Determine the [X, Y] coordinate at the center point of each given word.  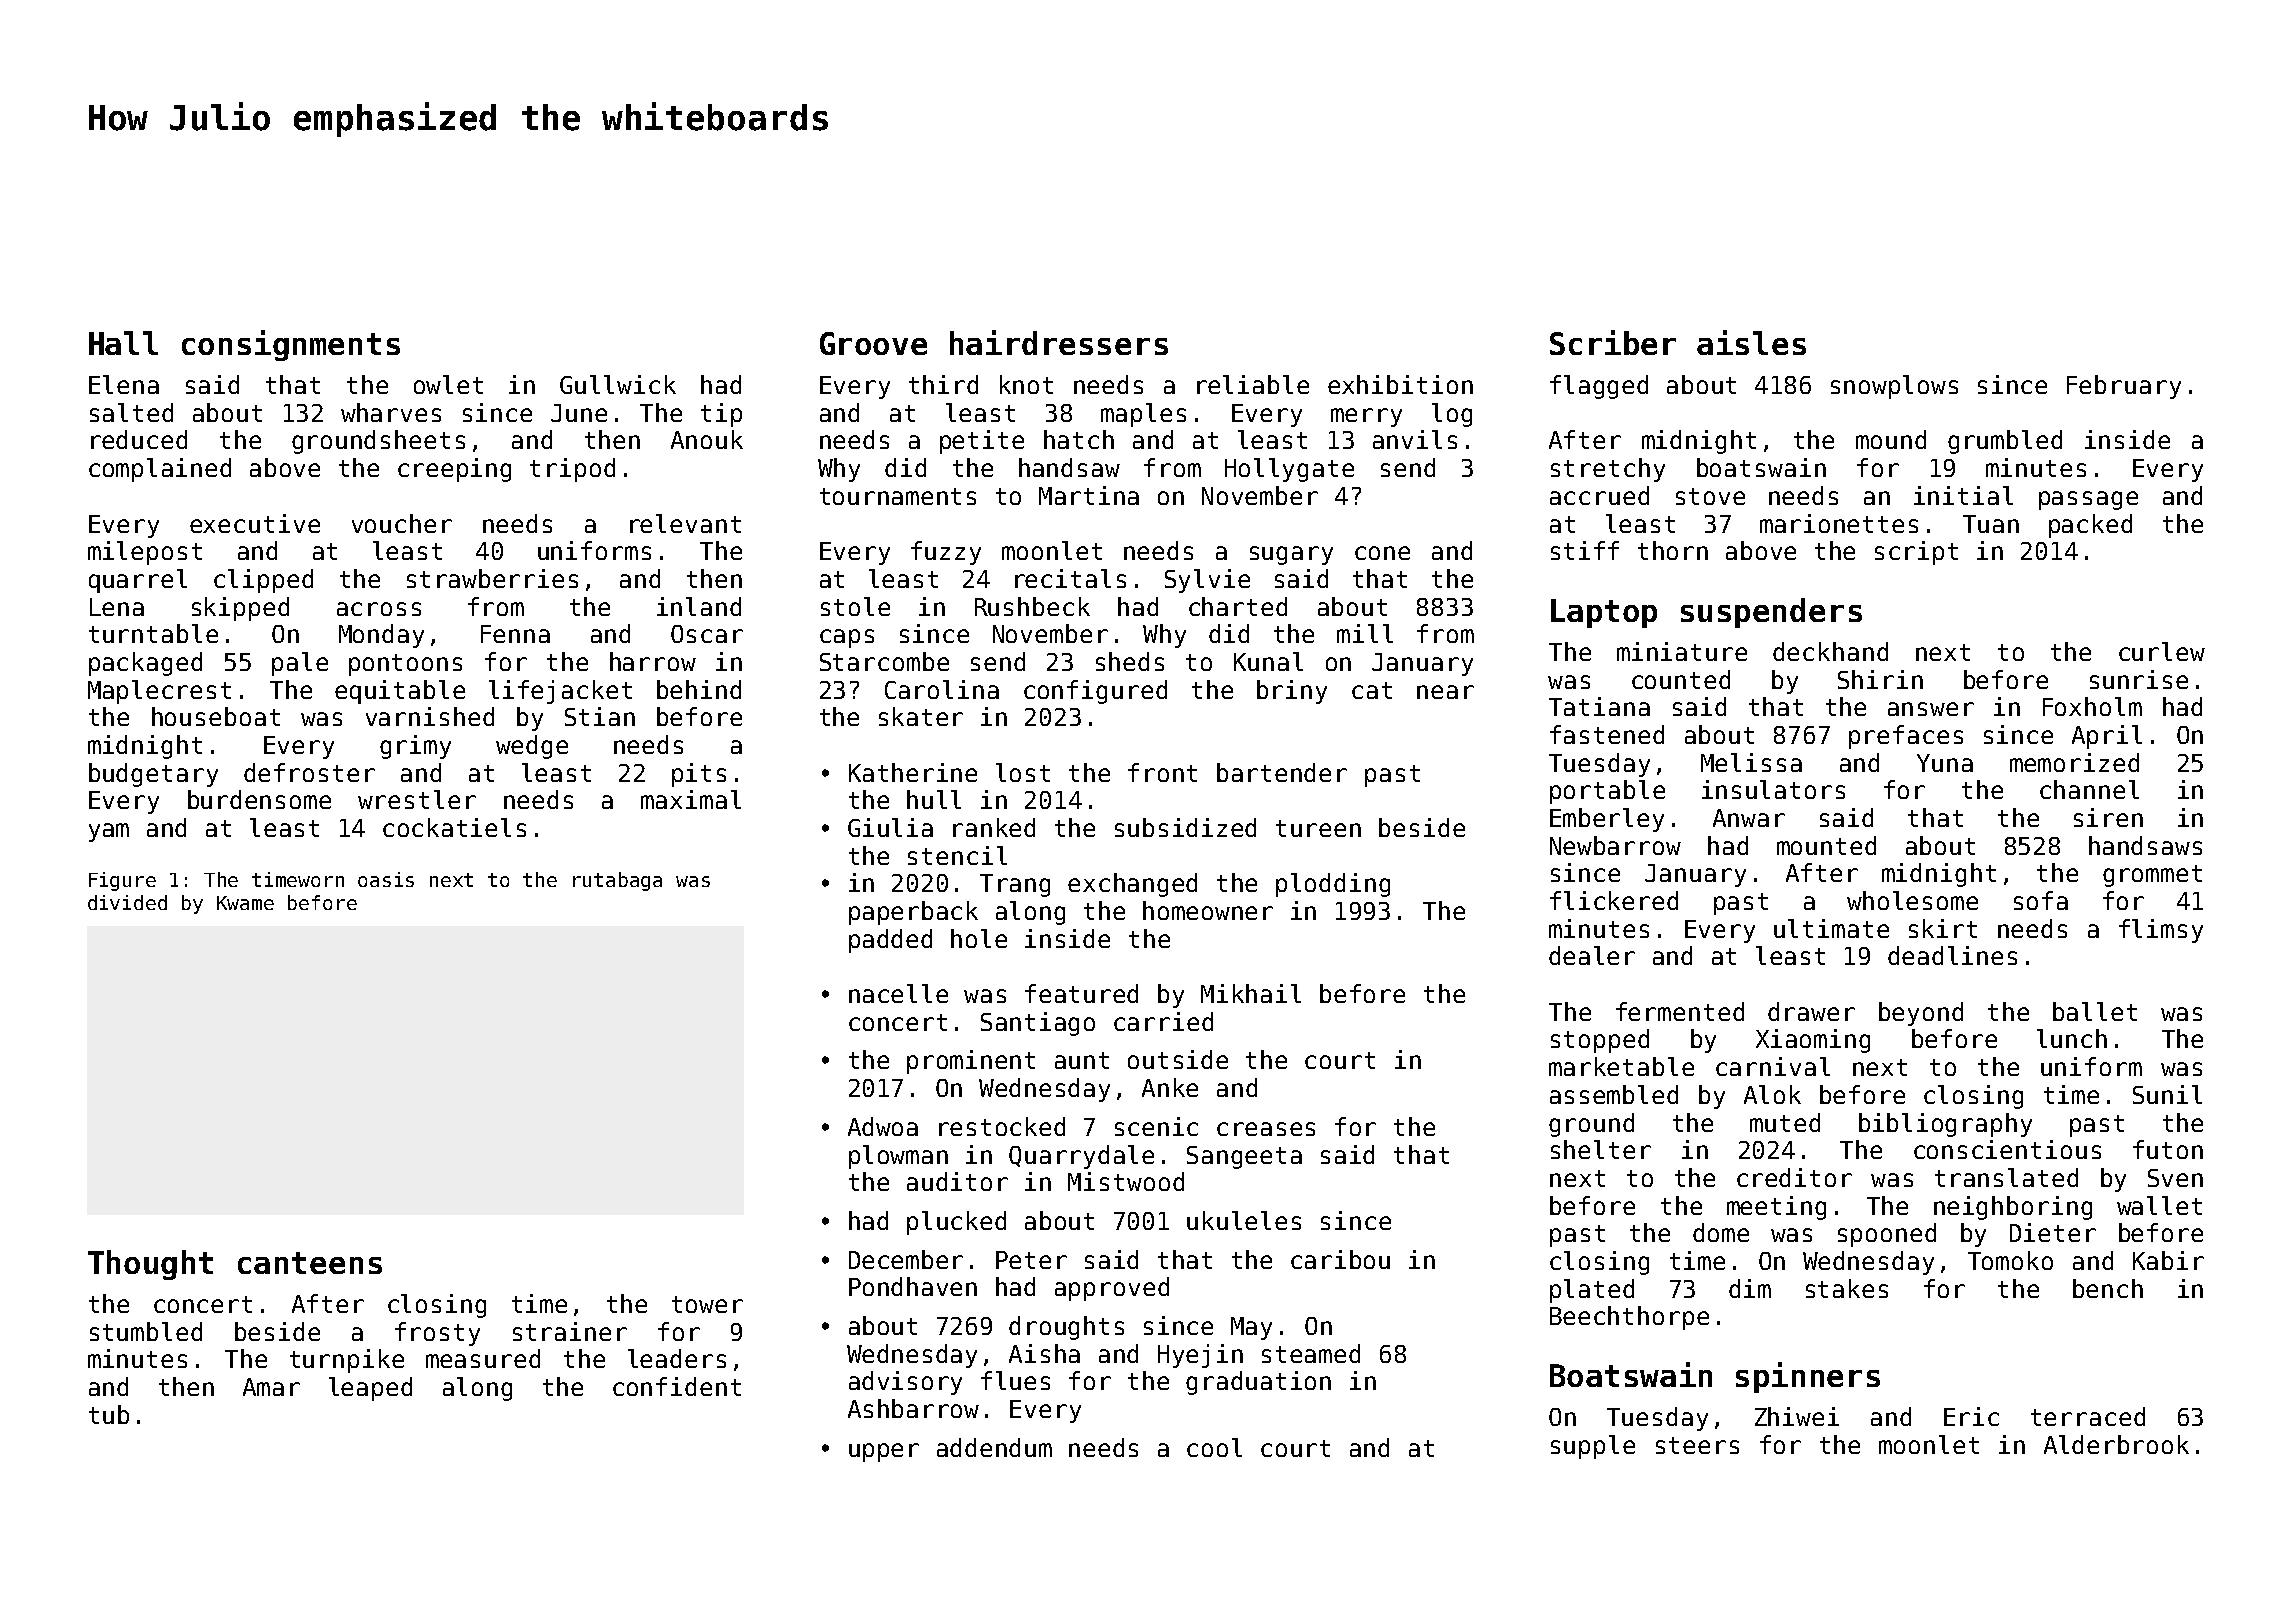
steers [1697, 1445]
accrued [1599, 495]
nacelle [898, 993]
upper [884, 1452]
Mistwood [1126, 1181]
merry [1366, 417]
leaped [370, 1389]
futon [2168, 1149]
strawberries [492, 578]
